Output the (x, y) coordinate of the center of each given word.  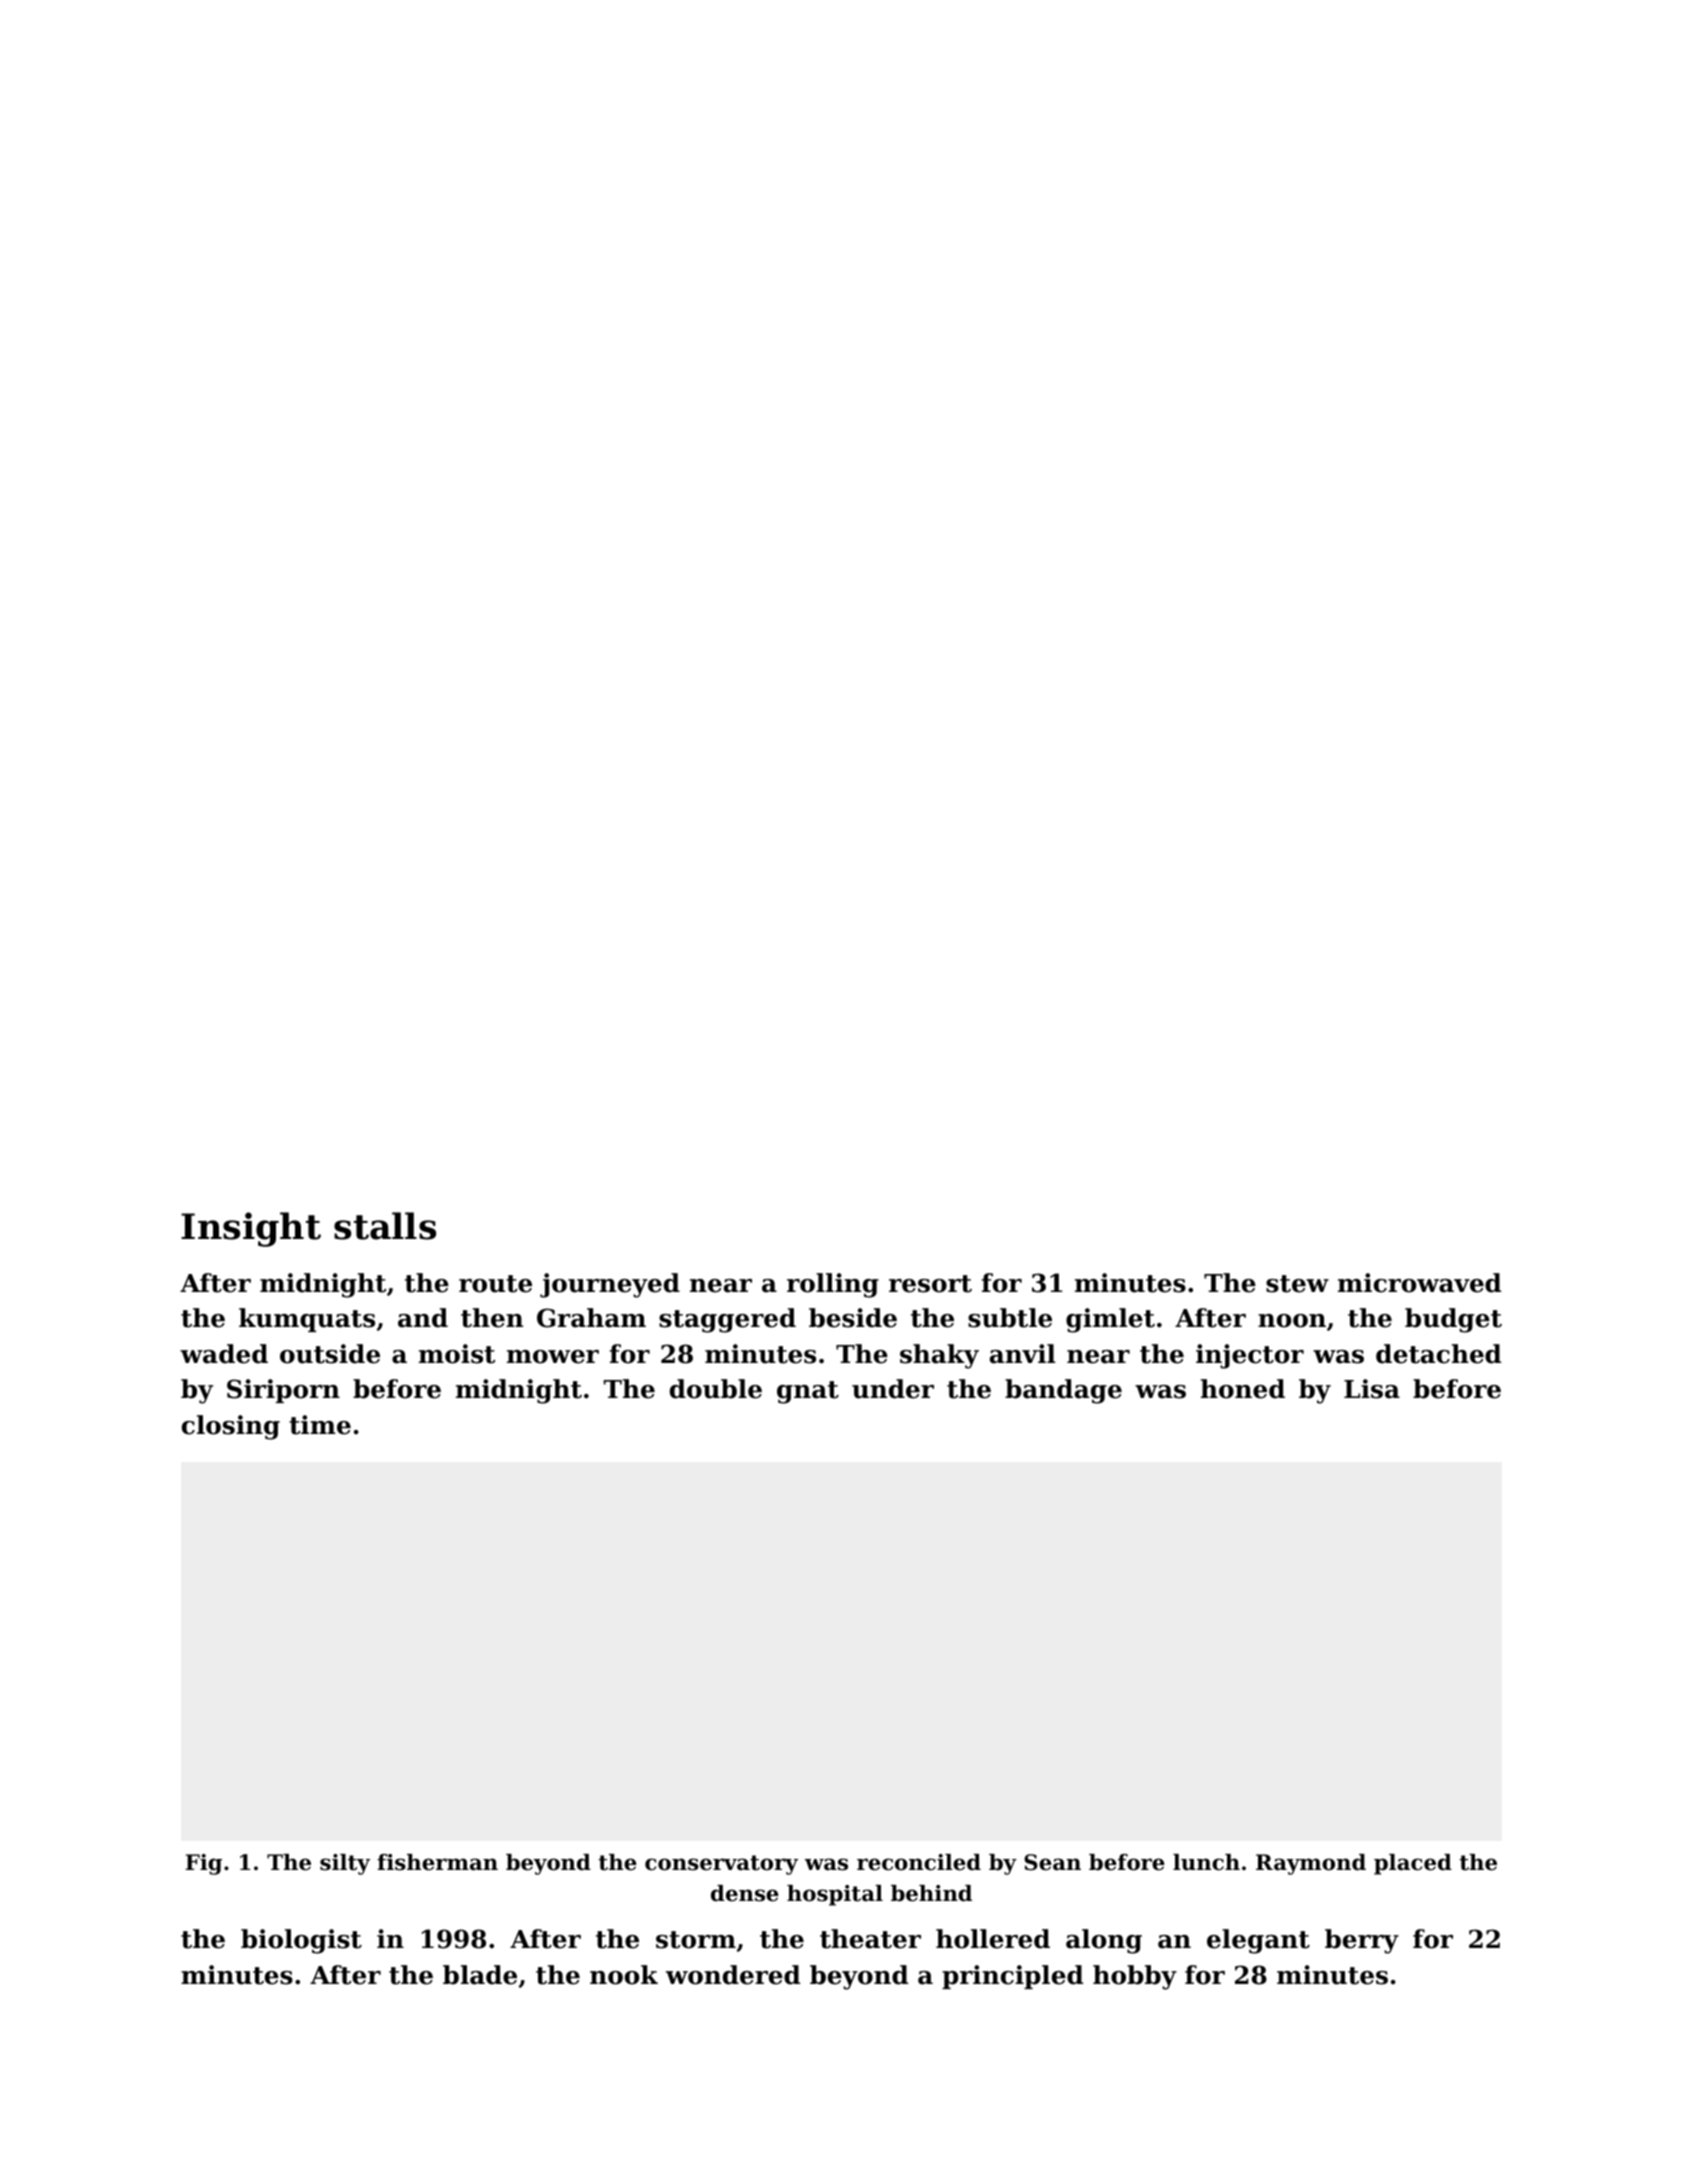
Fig (203, 1864)
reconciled (919, 1862)
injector (1250, 1356)
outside (330, 1354)
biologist (301, 1941)
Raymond (1311, 1864)
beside (853, 1318)
